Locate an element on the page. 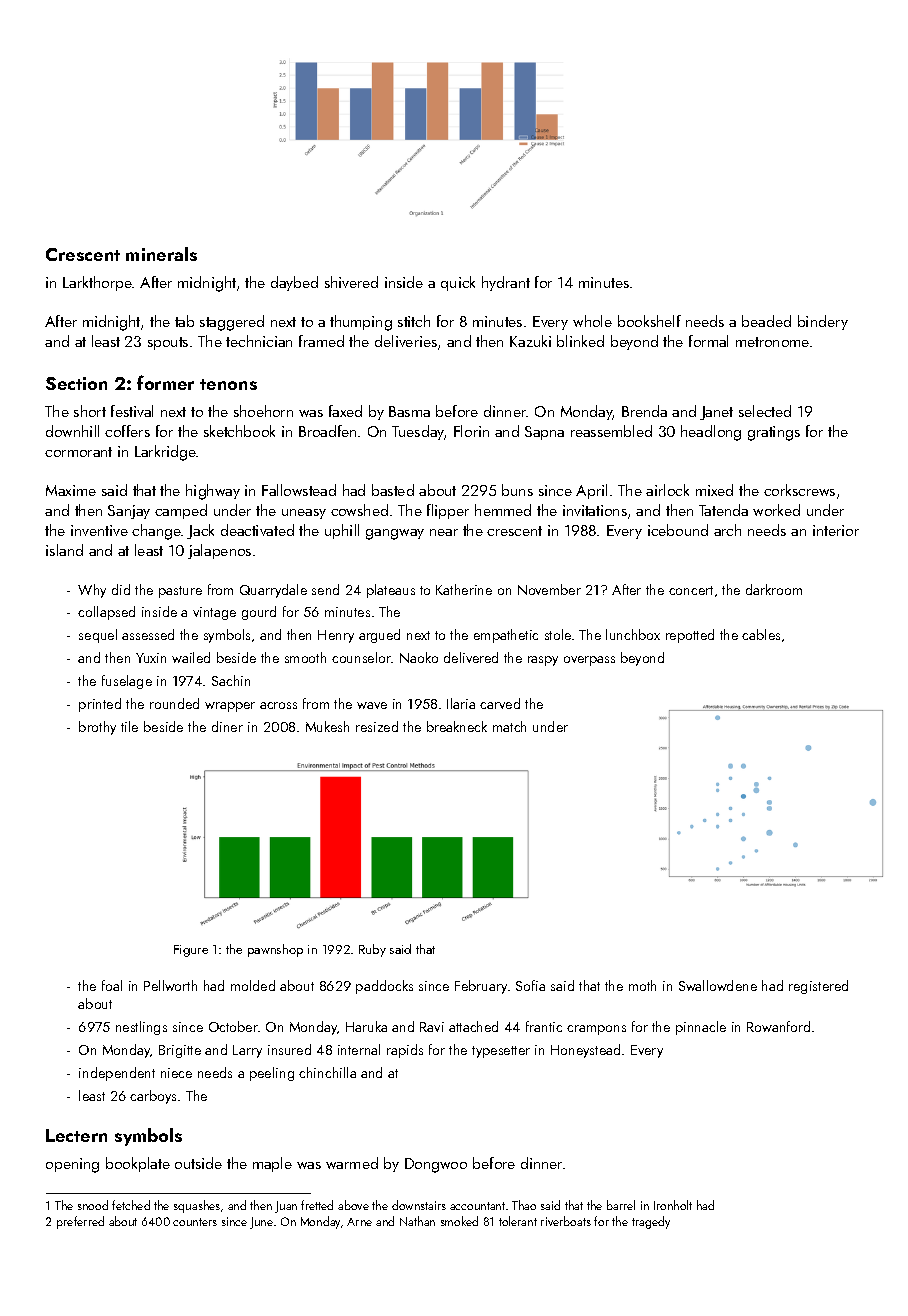 Image resolution: width=908 pixels, height=1316 pixels. icebound is located at coordinates (678, 530).
